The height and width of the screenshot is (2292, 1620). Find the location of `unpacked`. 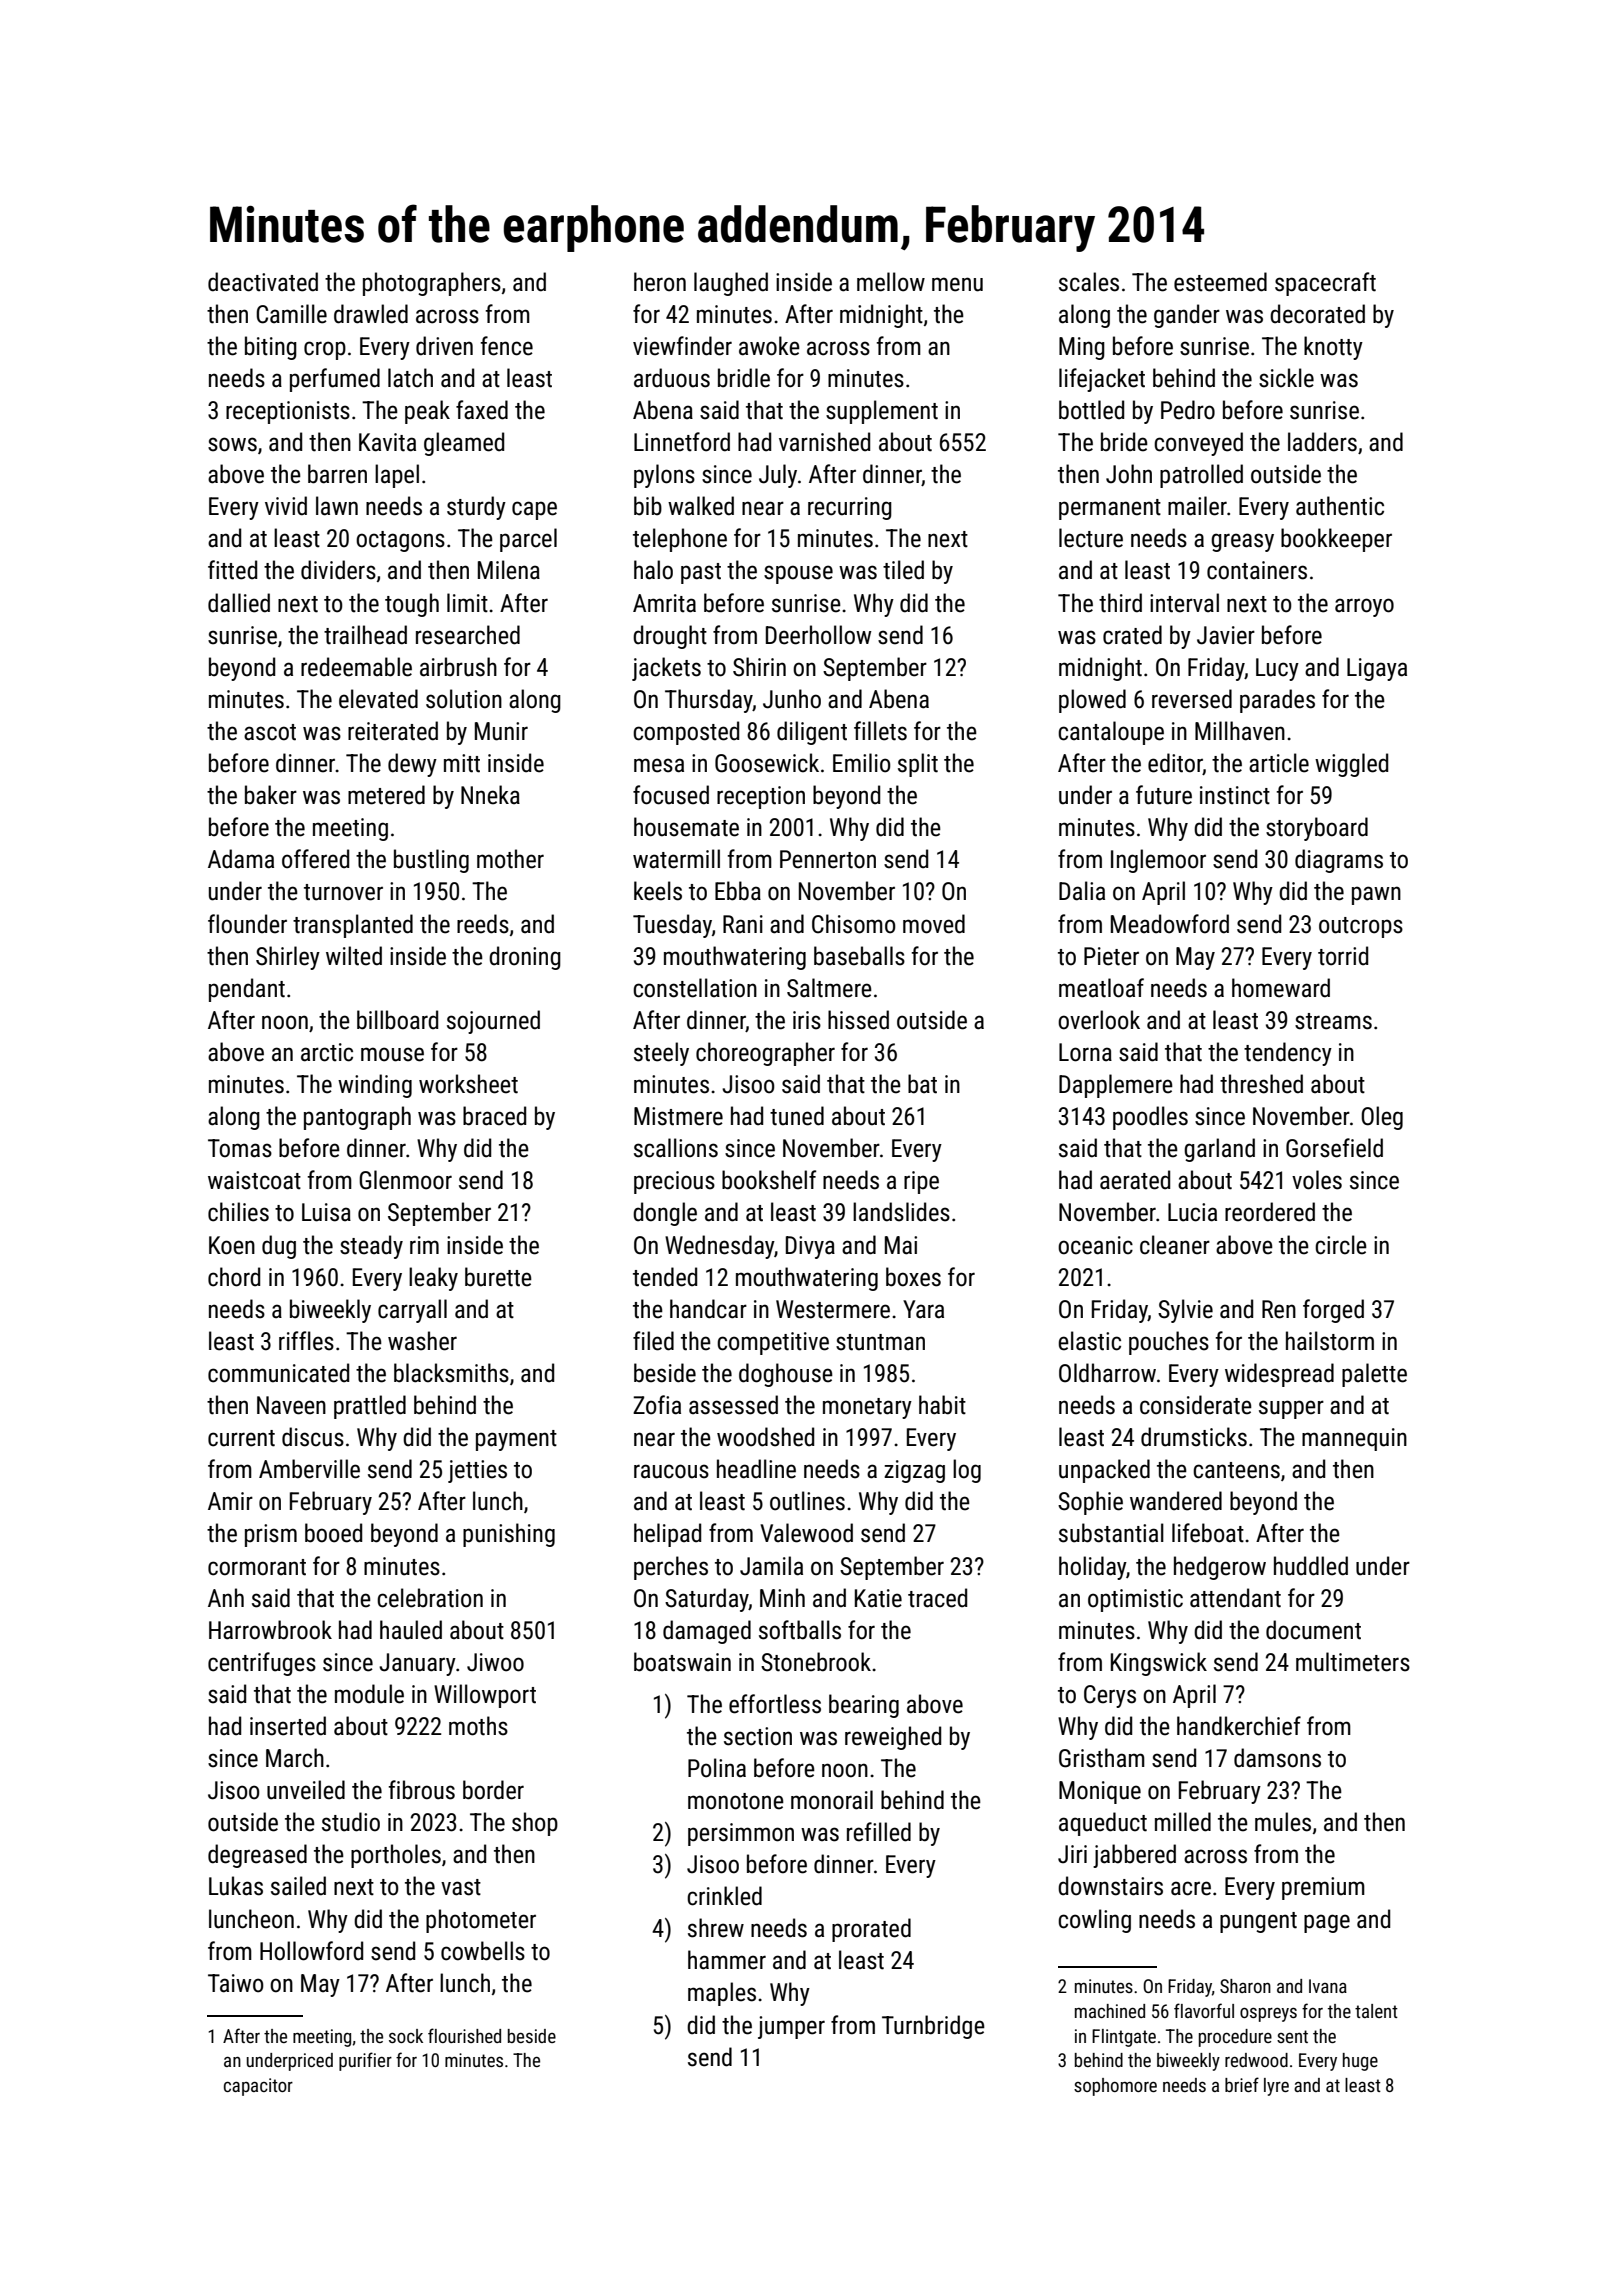

unpacked is located at coordinates (1104, 1471).
